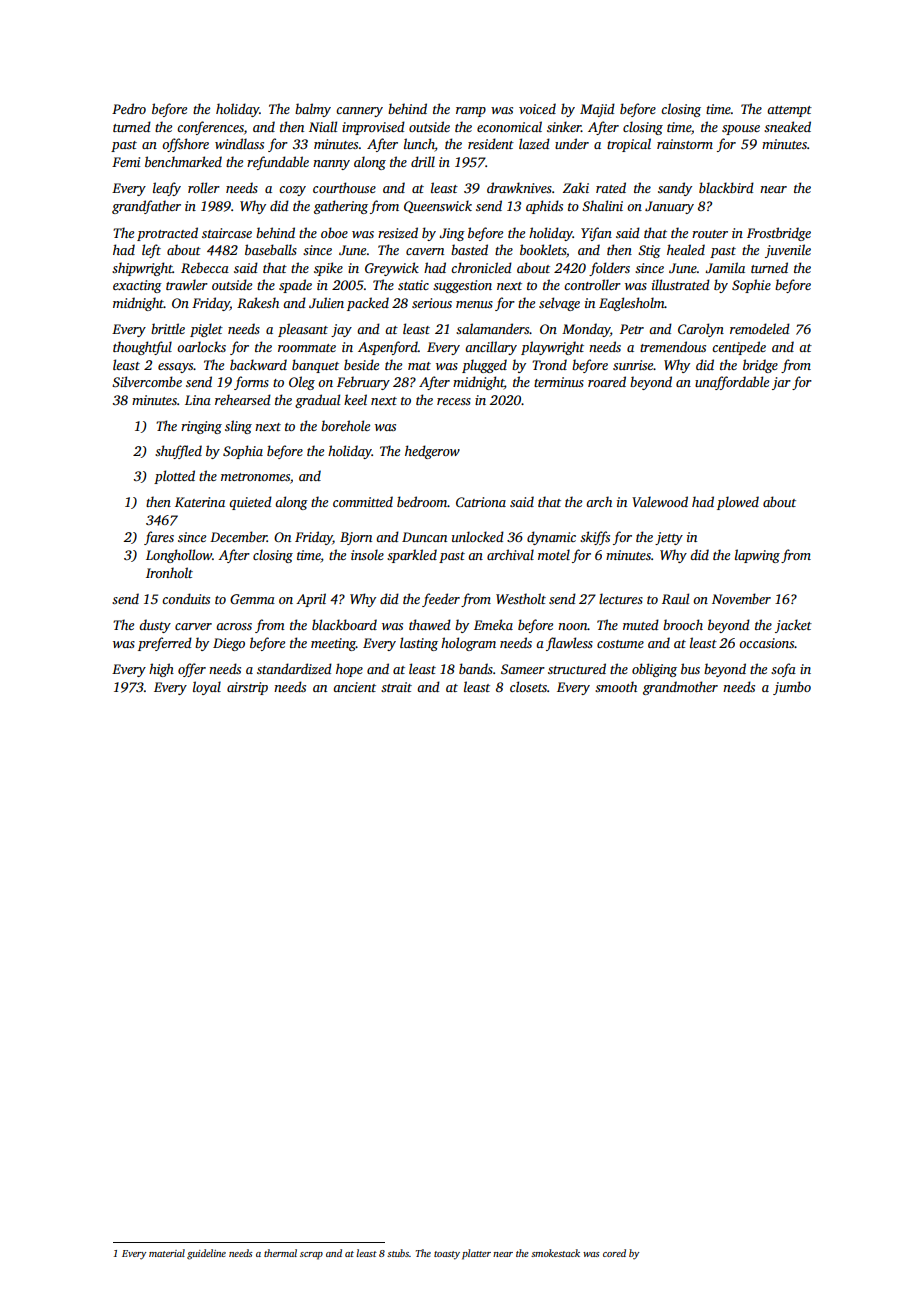 This screenshot has height=1308, width=924. I want to click on material, so click(167, 1253).
